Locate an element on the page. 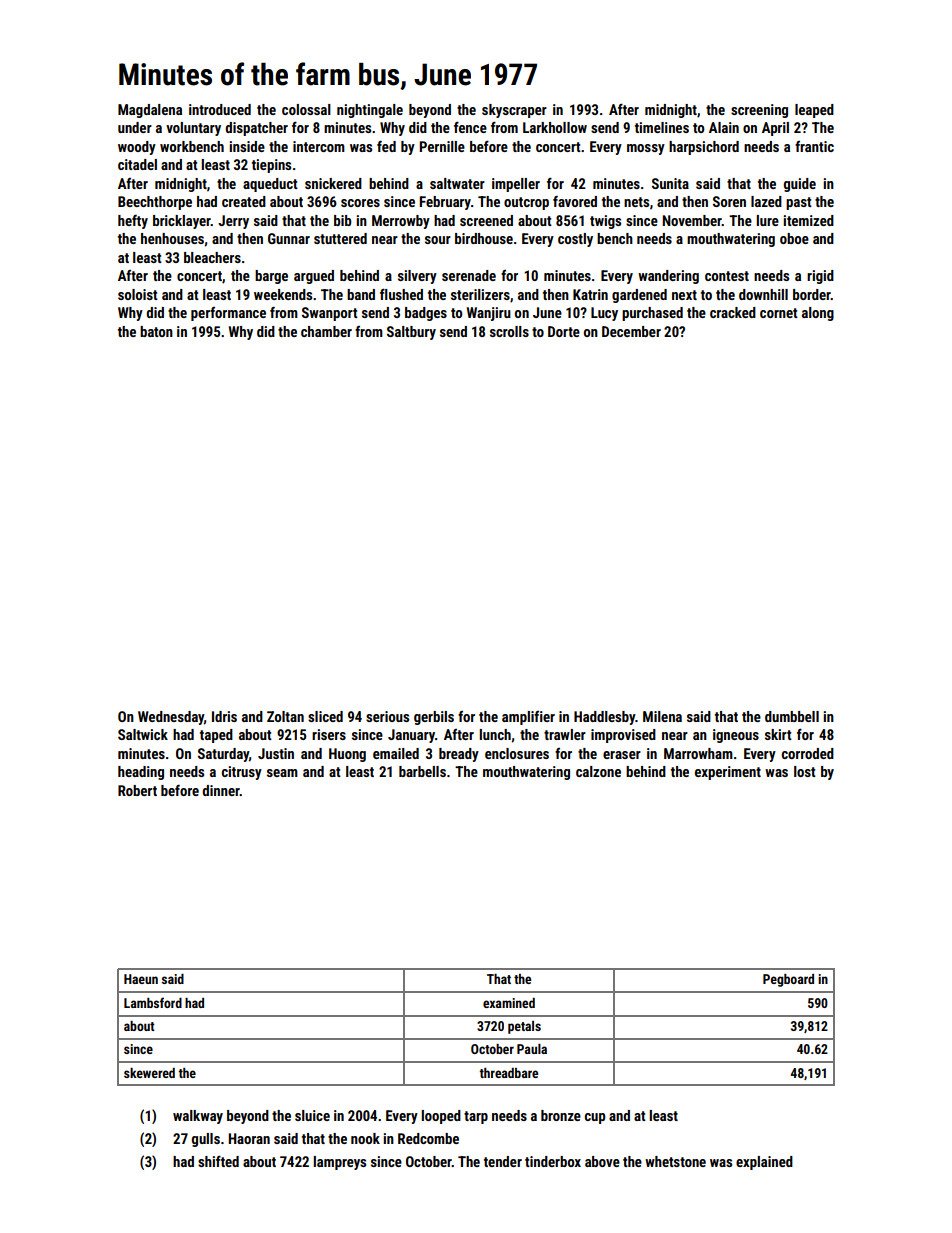 Image resolution: width=952 pixels, height=1233 pixels. tiepins is located at coordinates (271, 166).
